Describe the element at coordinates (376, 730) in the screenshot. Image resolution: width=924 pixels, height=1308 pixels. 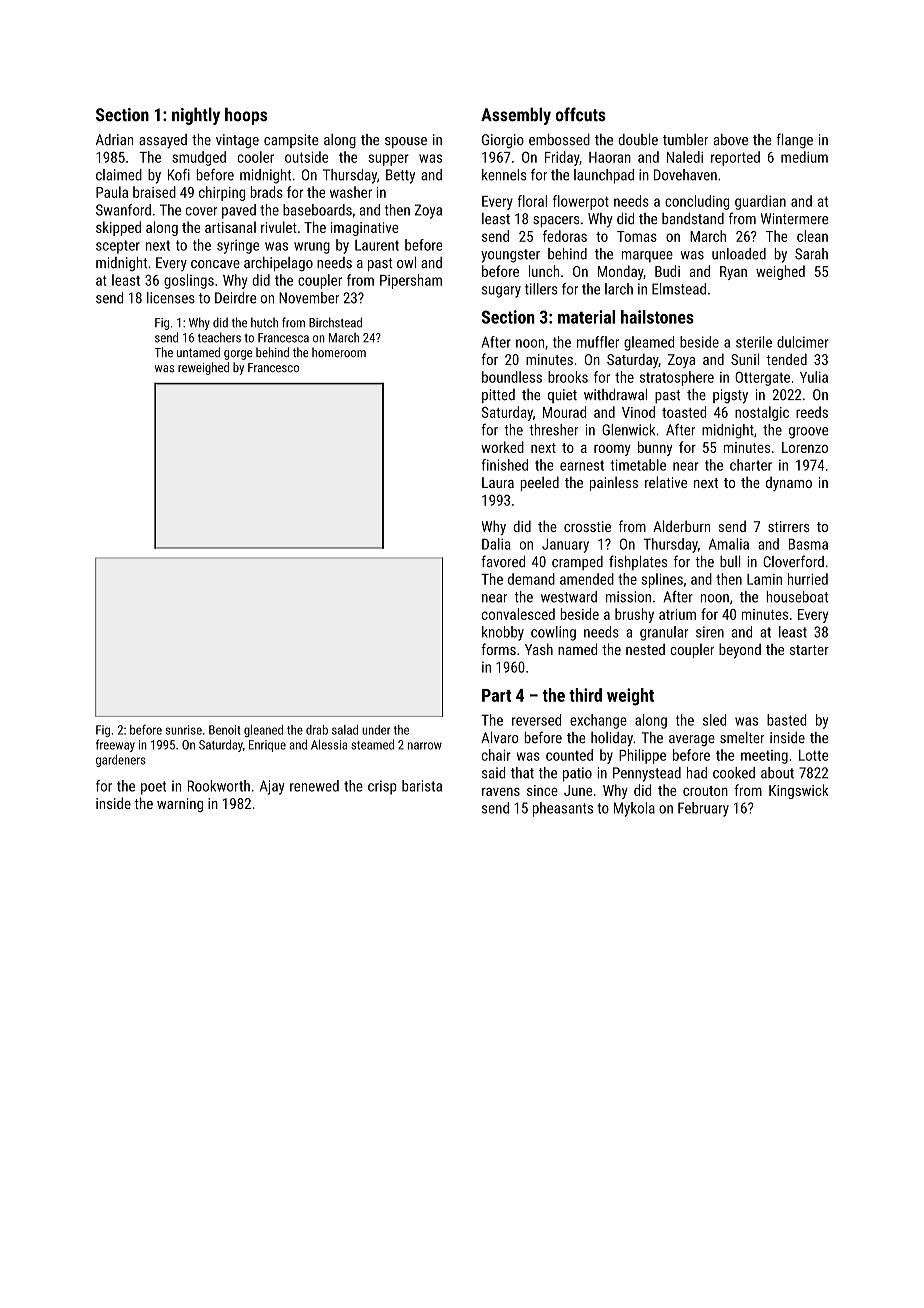
I see `under` at that location.
